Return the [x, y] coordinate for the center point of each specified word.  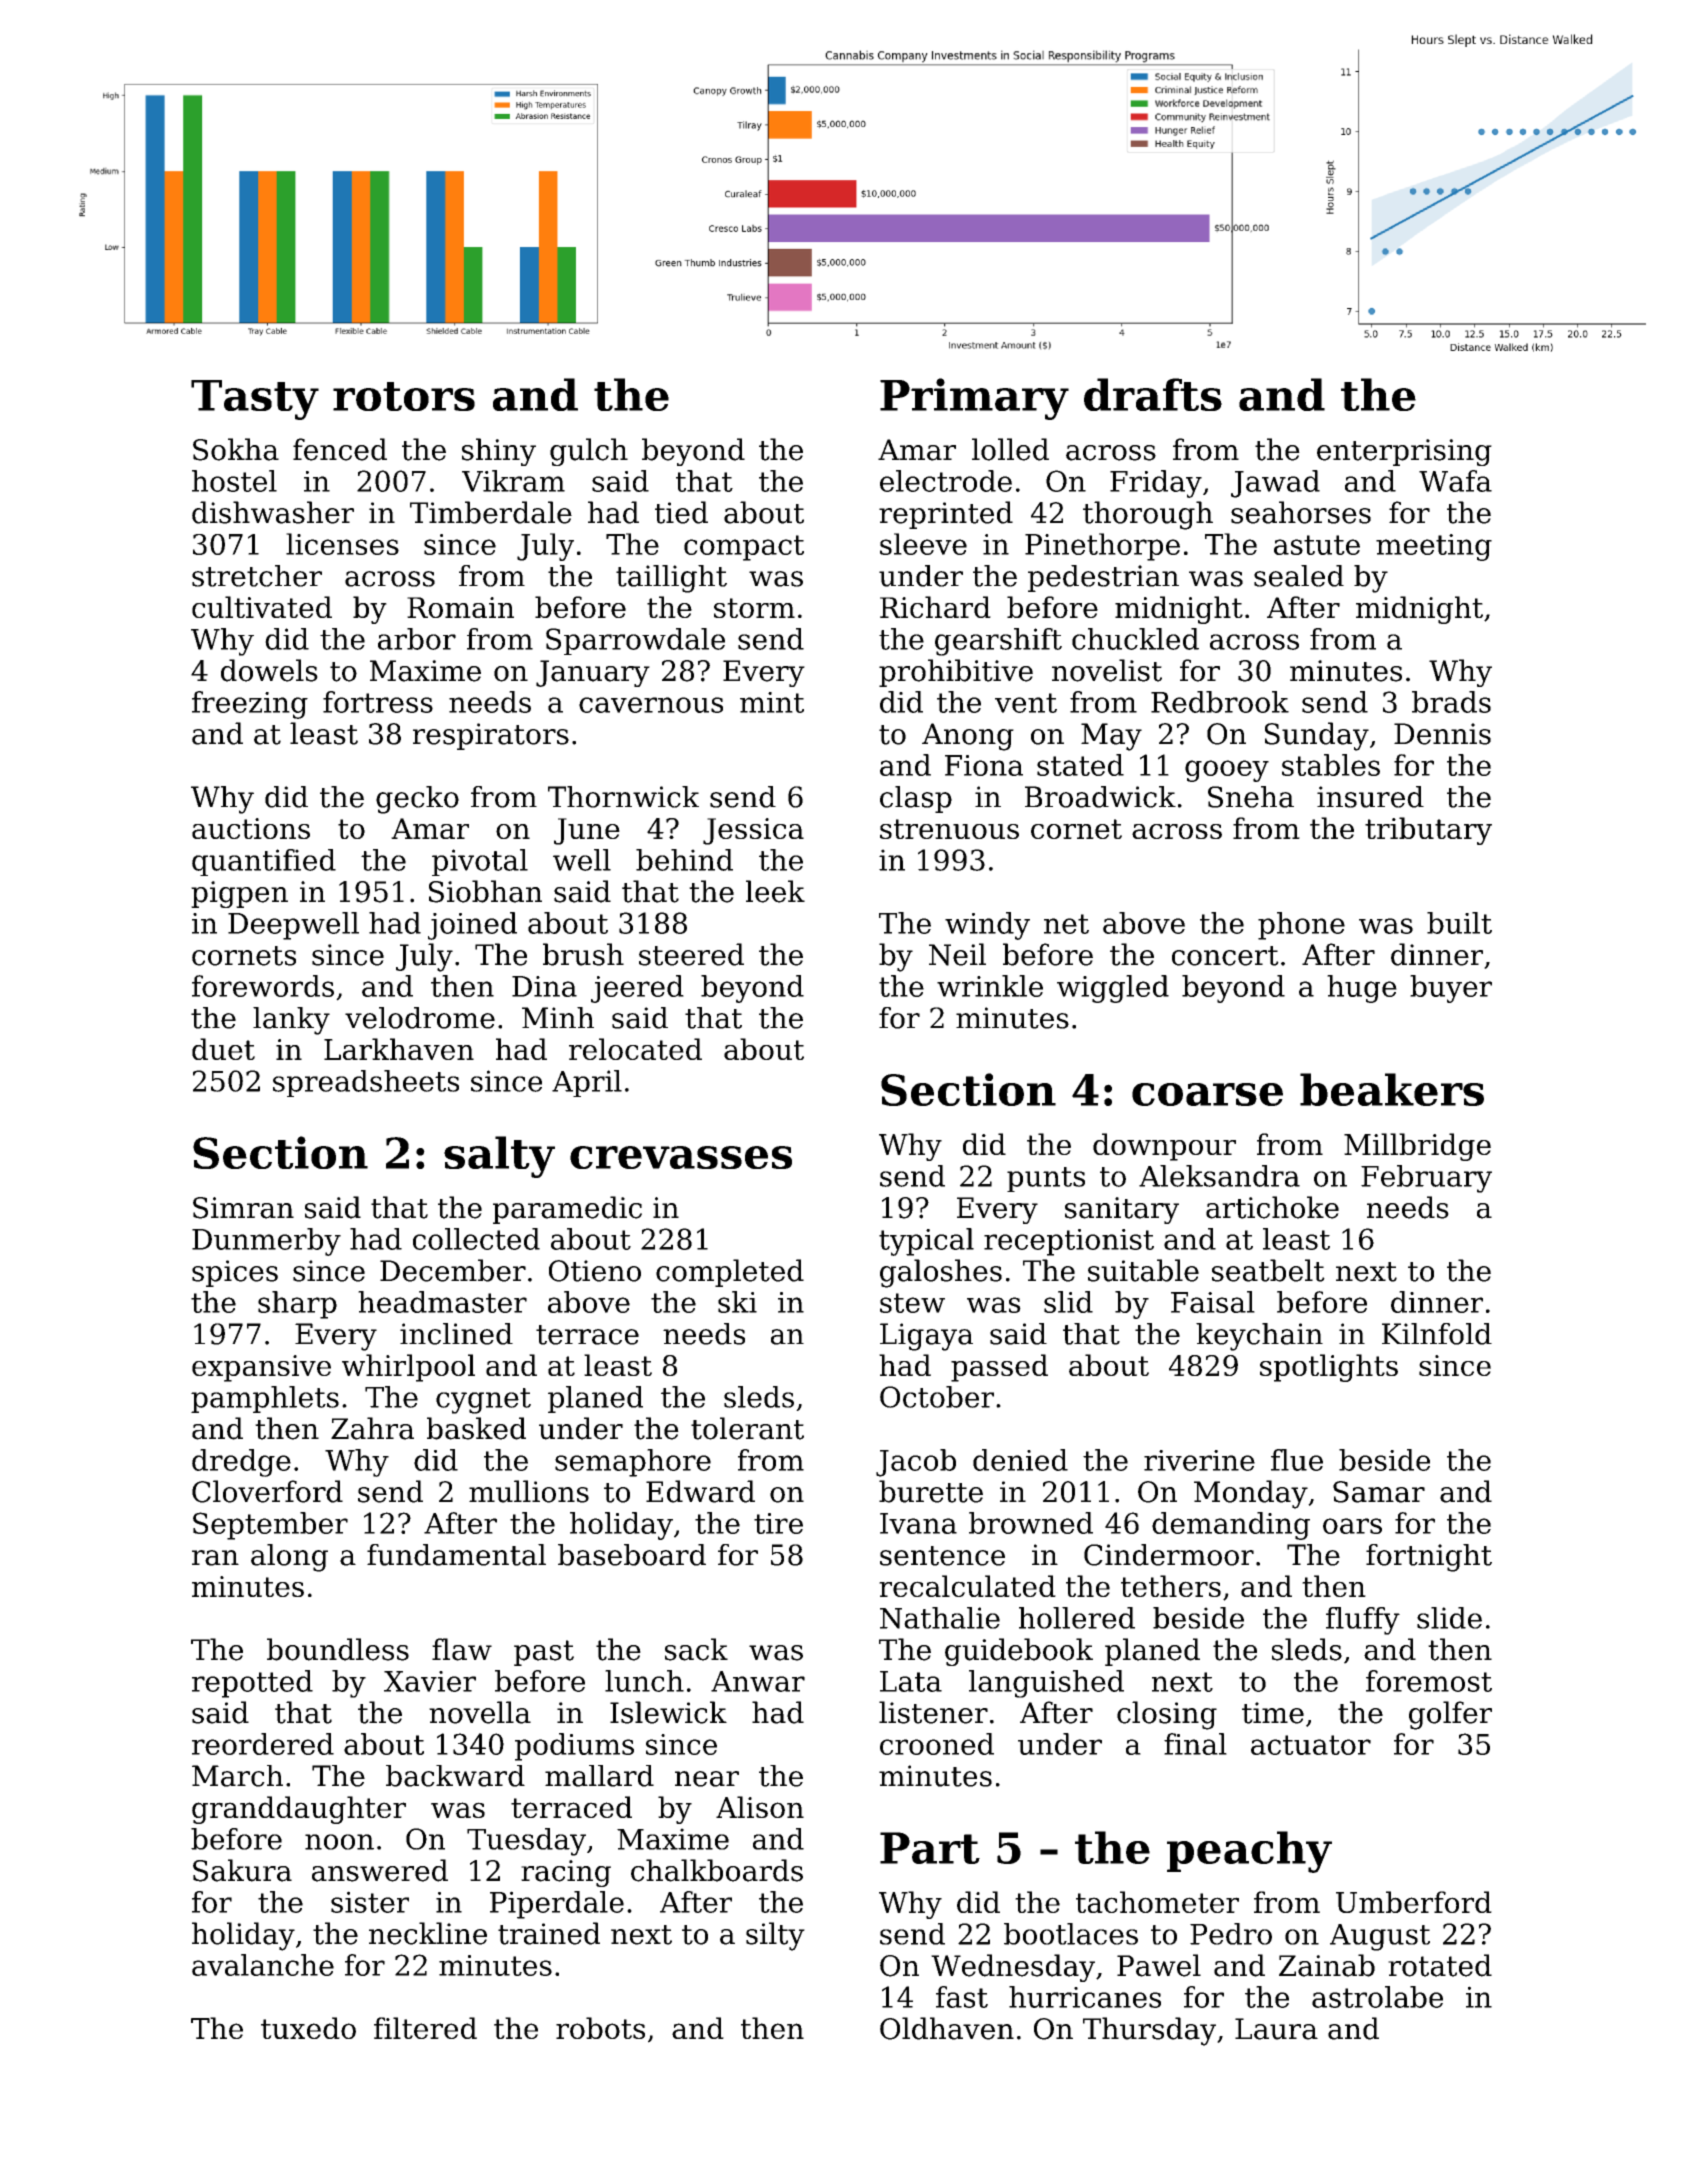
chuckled [1135, 639]
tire [778, 1523]
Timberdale [491, 512]
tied [681, 512]
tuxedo [308, 2028]
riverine [1199, 1460]
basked [476, 1428]
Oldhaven [947, 2028]
